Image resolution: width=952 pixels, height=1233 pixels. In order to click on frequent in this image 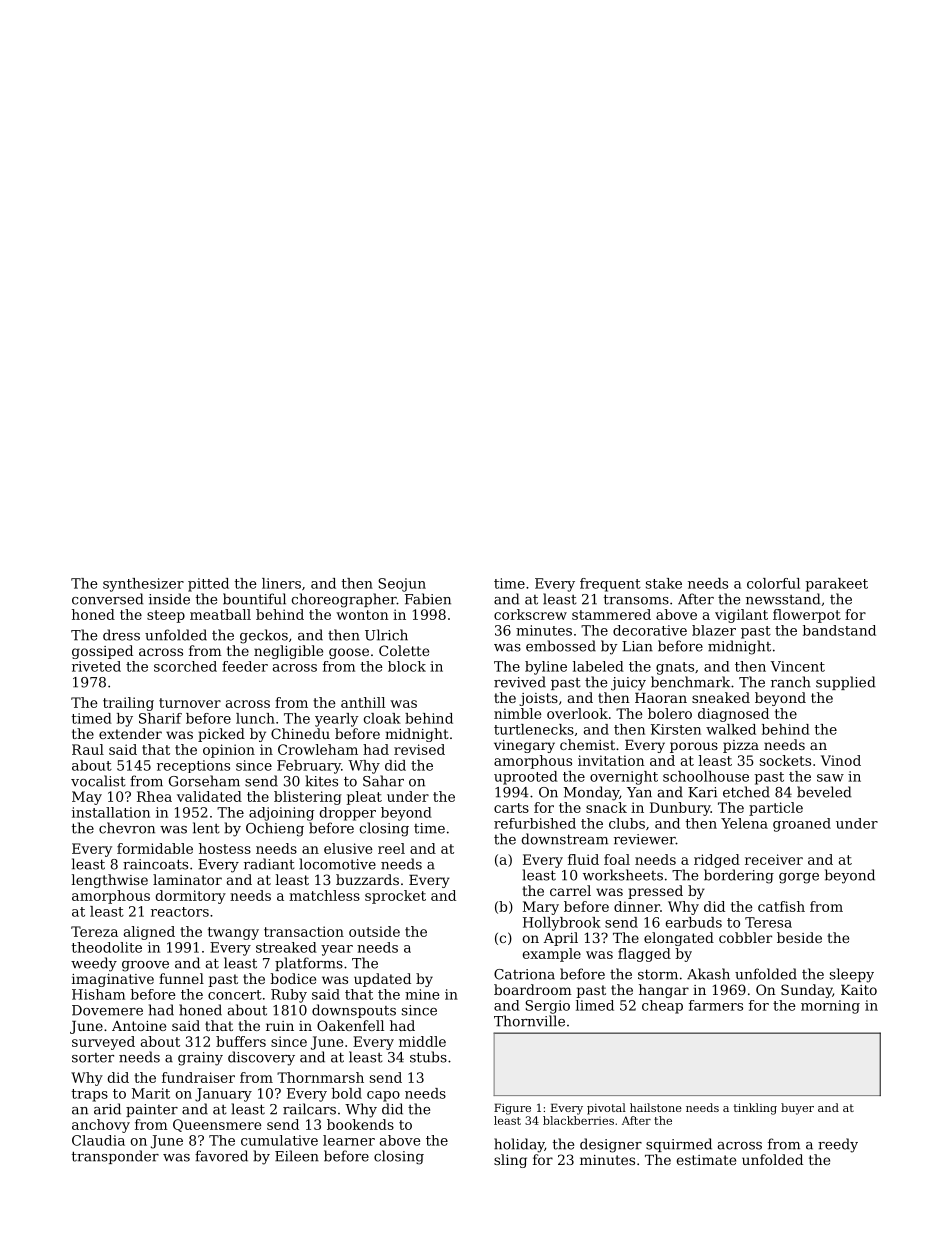, I will do `click(610, 585)`.
